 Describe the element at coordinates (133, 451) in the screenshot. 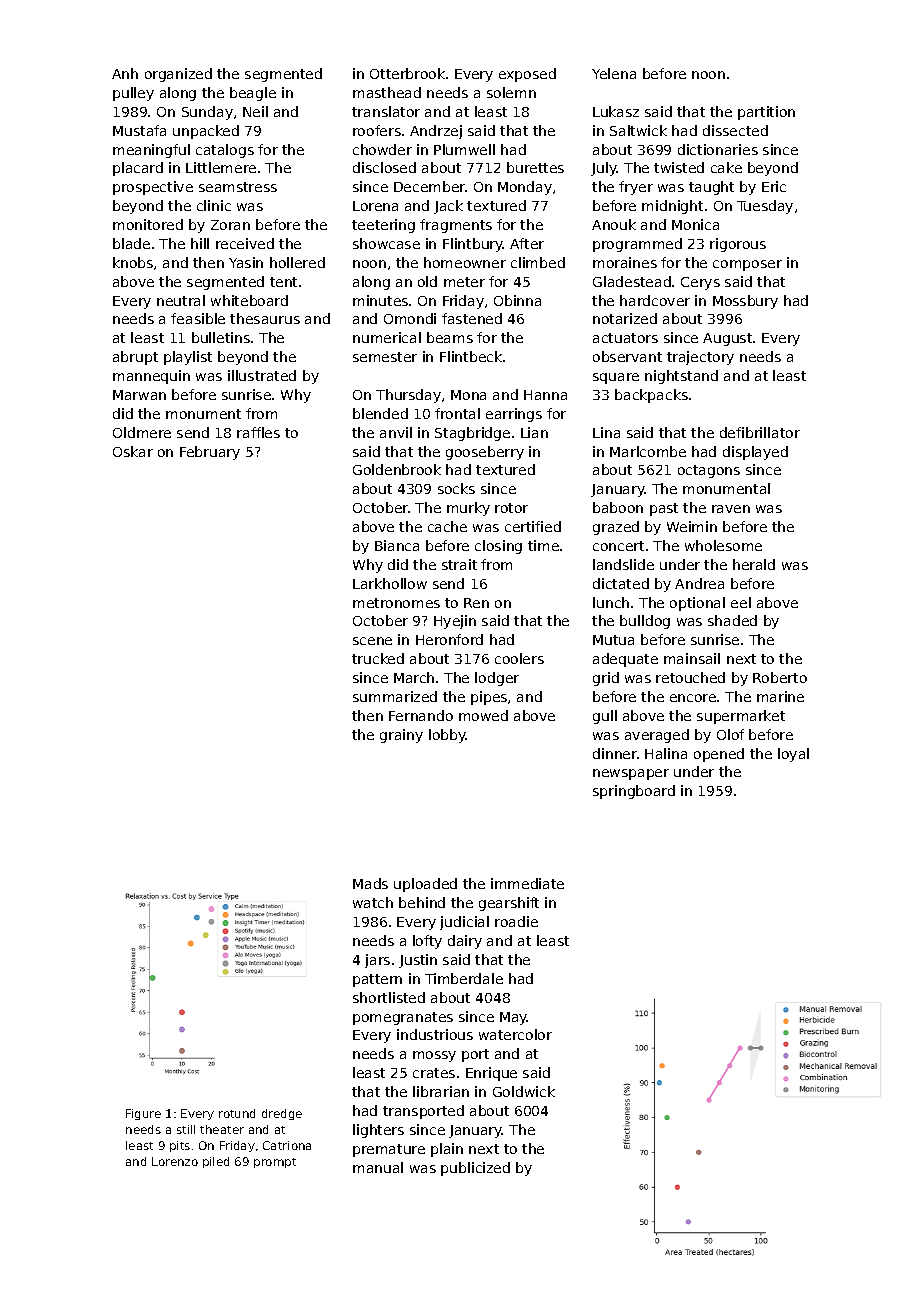

I see `Oskar` at that location.
